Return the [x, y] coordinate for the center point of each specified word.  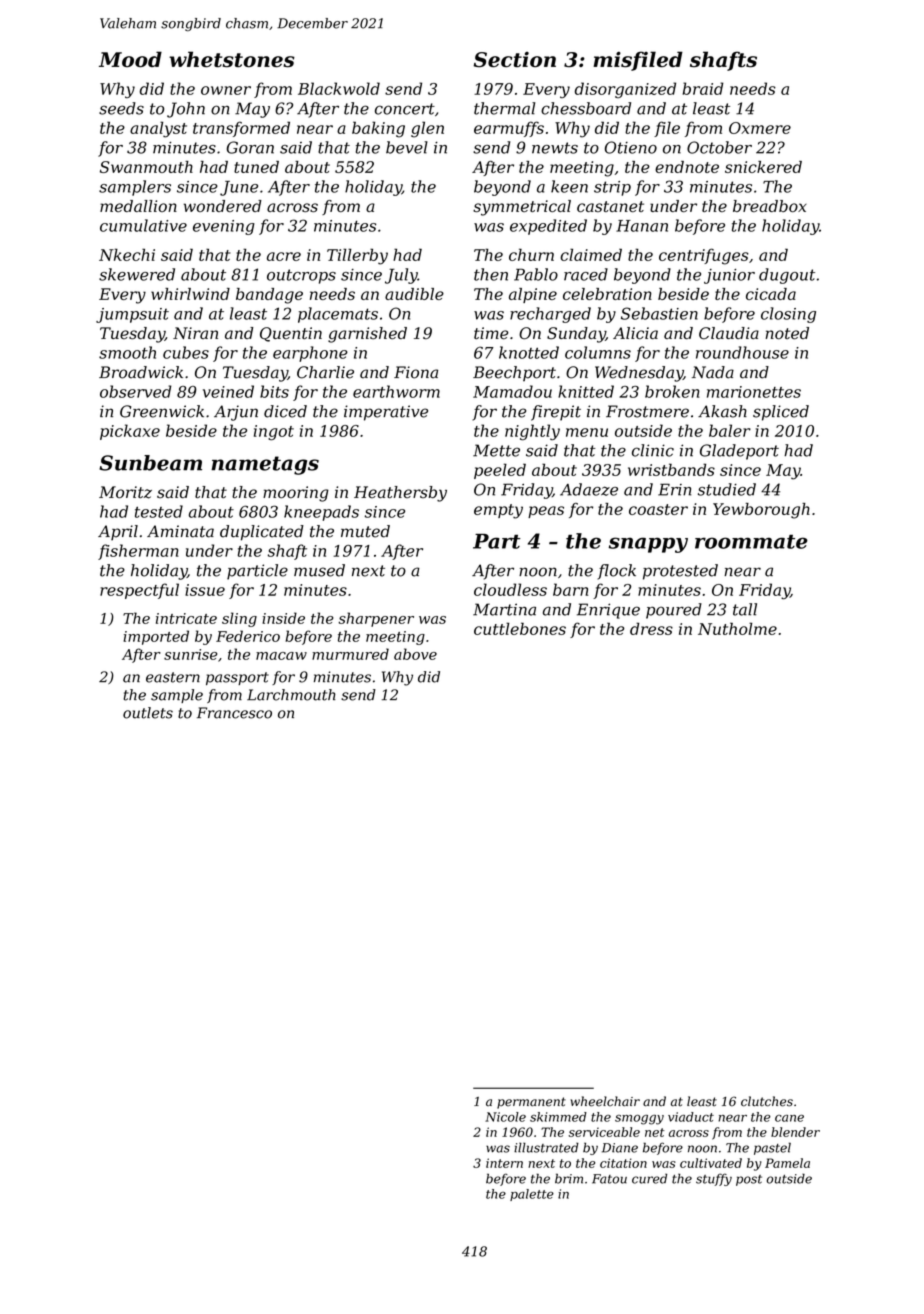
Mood [130, 59]
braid [703, 88]
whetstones [232, 59]
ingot [274, 433]
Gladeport [739, 452]
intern [504, 1163]
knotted [529, 352]
